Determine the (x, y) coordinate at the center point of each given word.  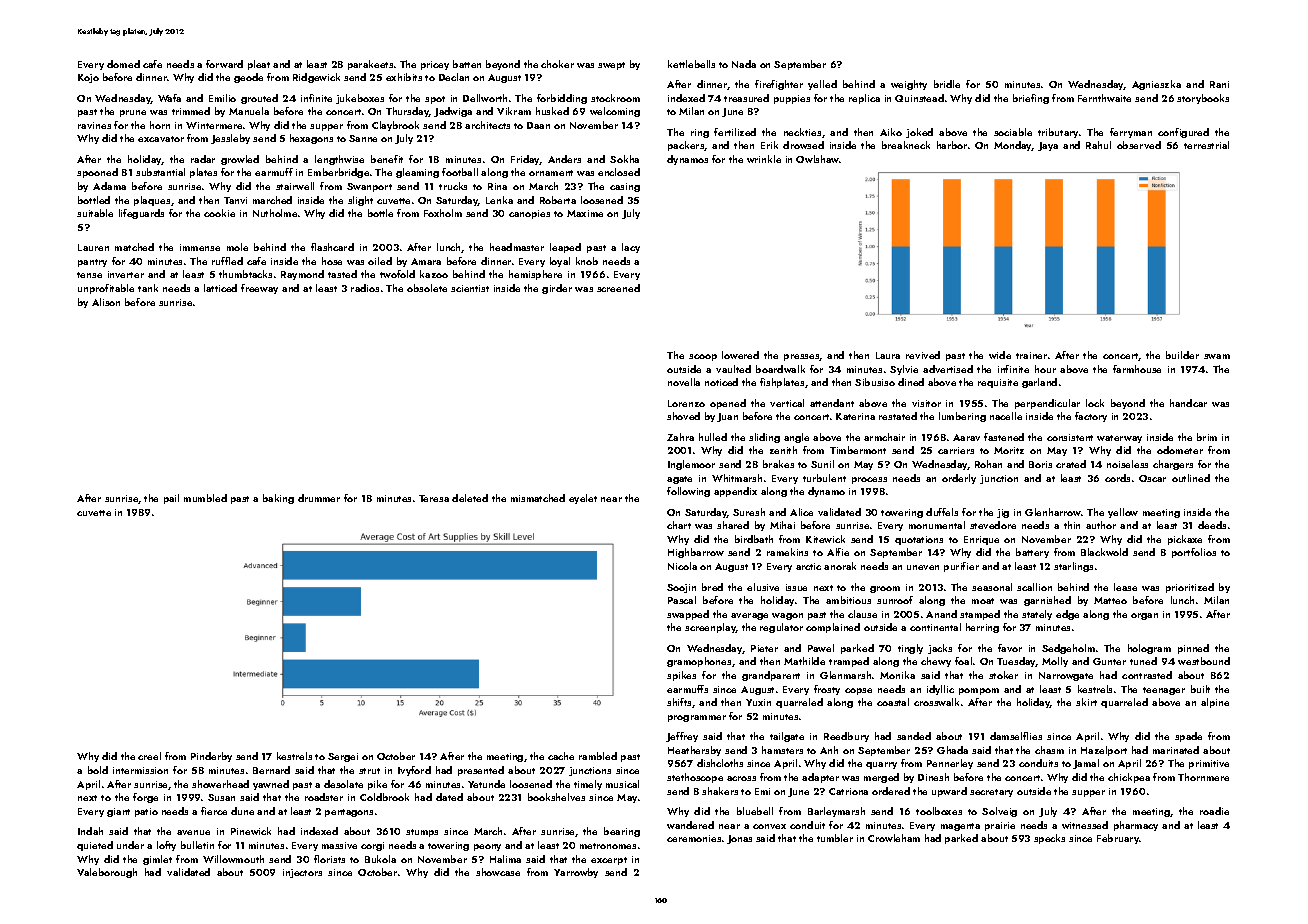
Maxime (585, 213)
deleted (470, 498)
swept (611, 66)
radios (365, 288)
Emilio (222, 98)
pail (171, 499)
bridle (947, 84)
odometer (1180, 450)
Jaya (1048, 146)
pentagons (349, 813)
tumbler (835, 838)
